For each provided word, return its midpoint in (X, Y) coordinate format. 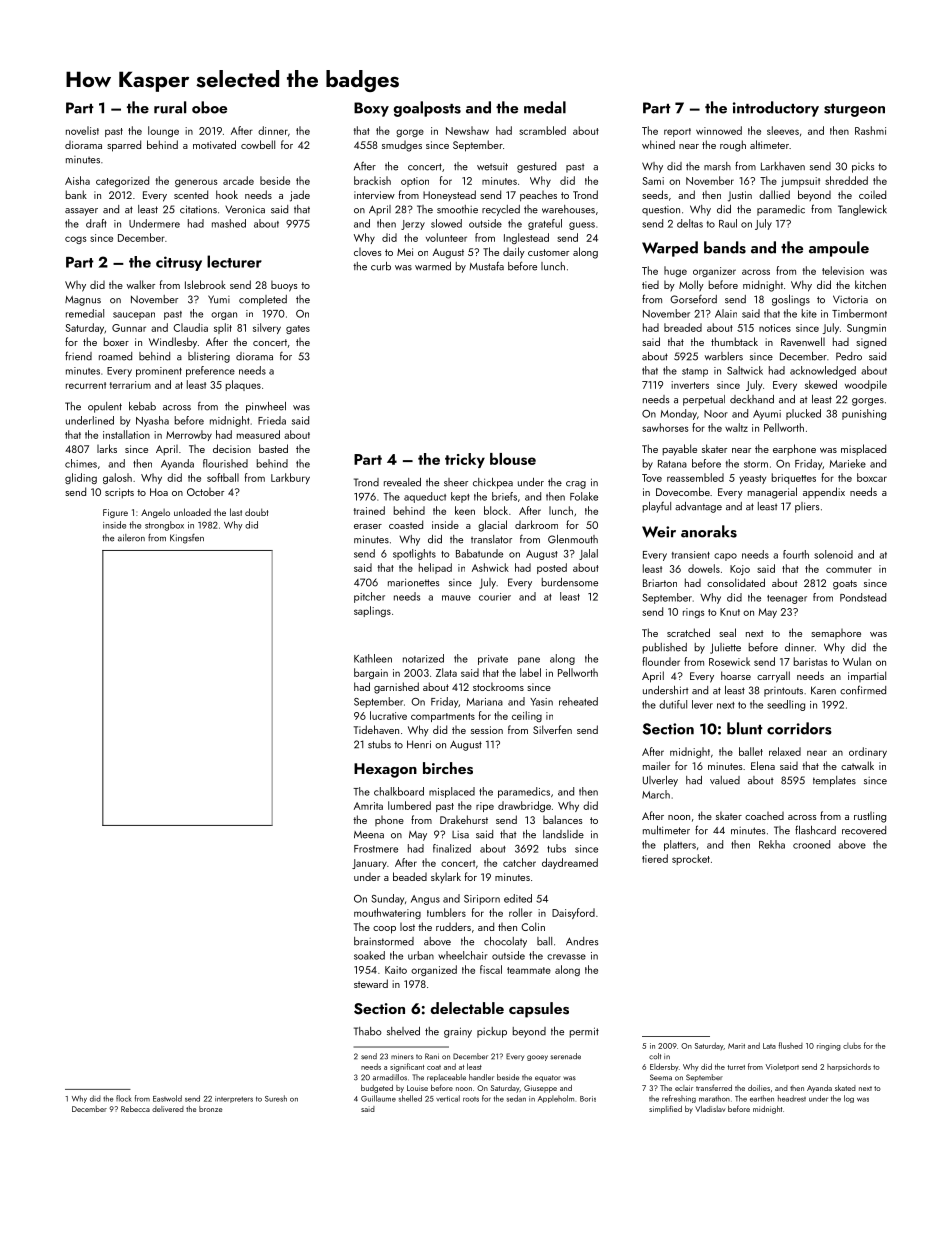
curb (381, 266)
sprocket (691, 859)
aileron (131, 538)
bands (725, 247)
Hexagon (385, 770)
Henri (419, 744)
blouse (513, 459)
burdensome (570, 582)
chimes (81, 463)
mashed (229, 223)
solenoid (833, 554)
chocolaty (505, 942)
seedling (786, 705)
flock (124, 1098)
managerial (772, 493)
